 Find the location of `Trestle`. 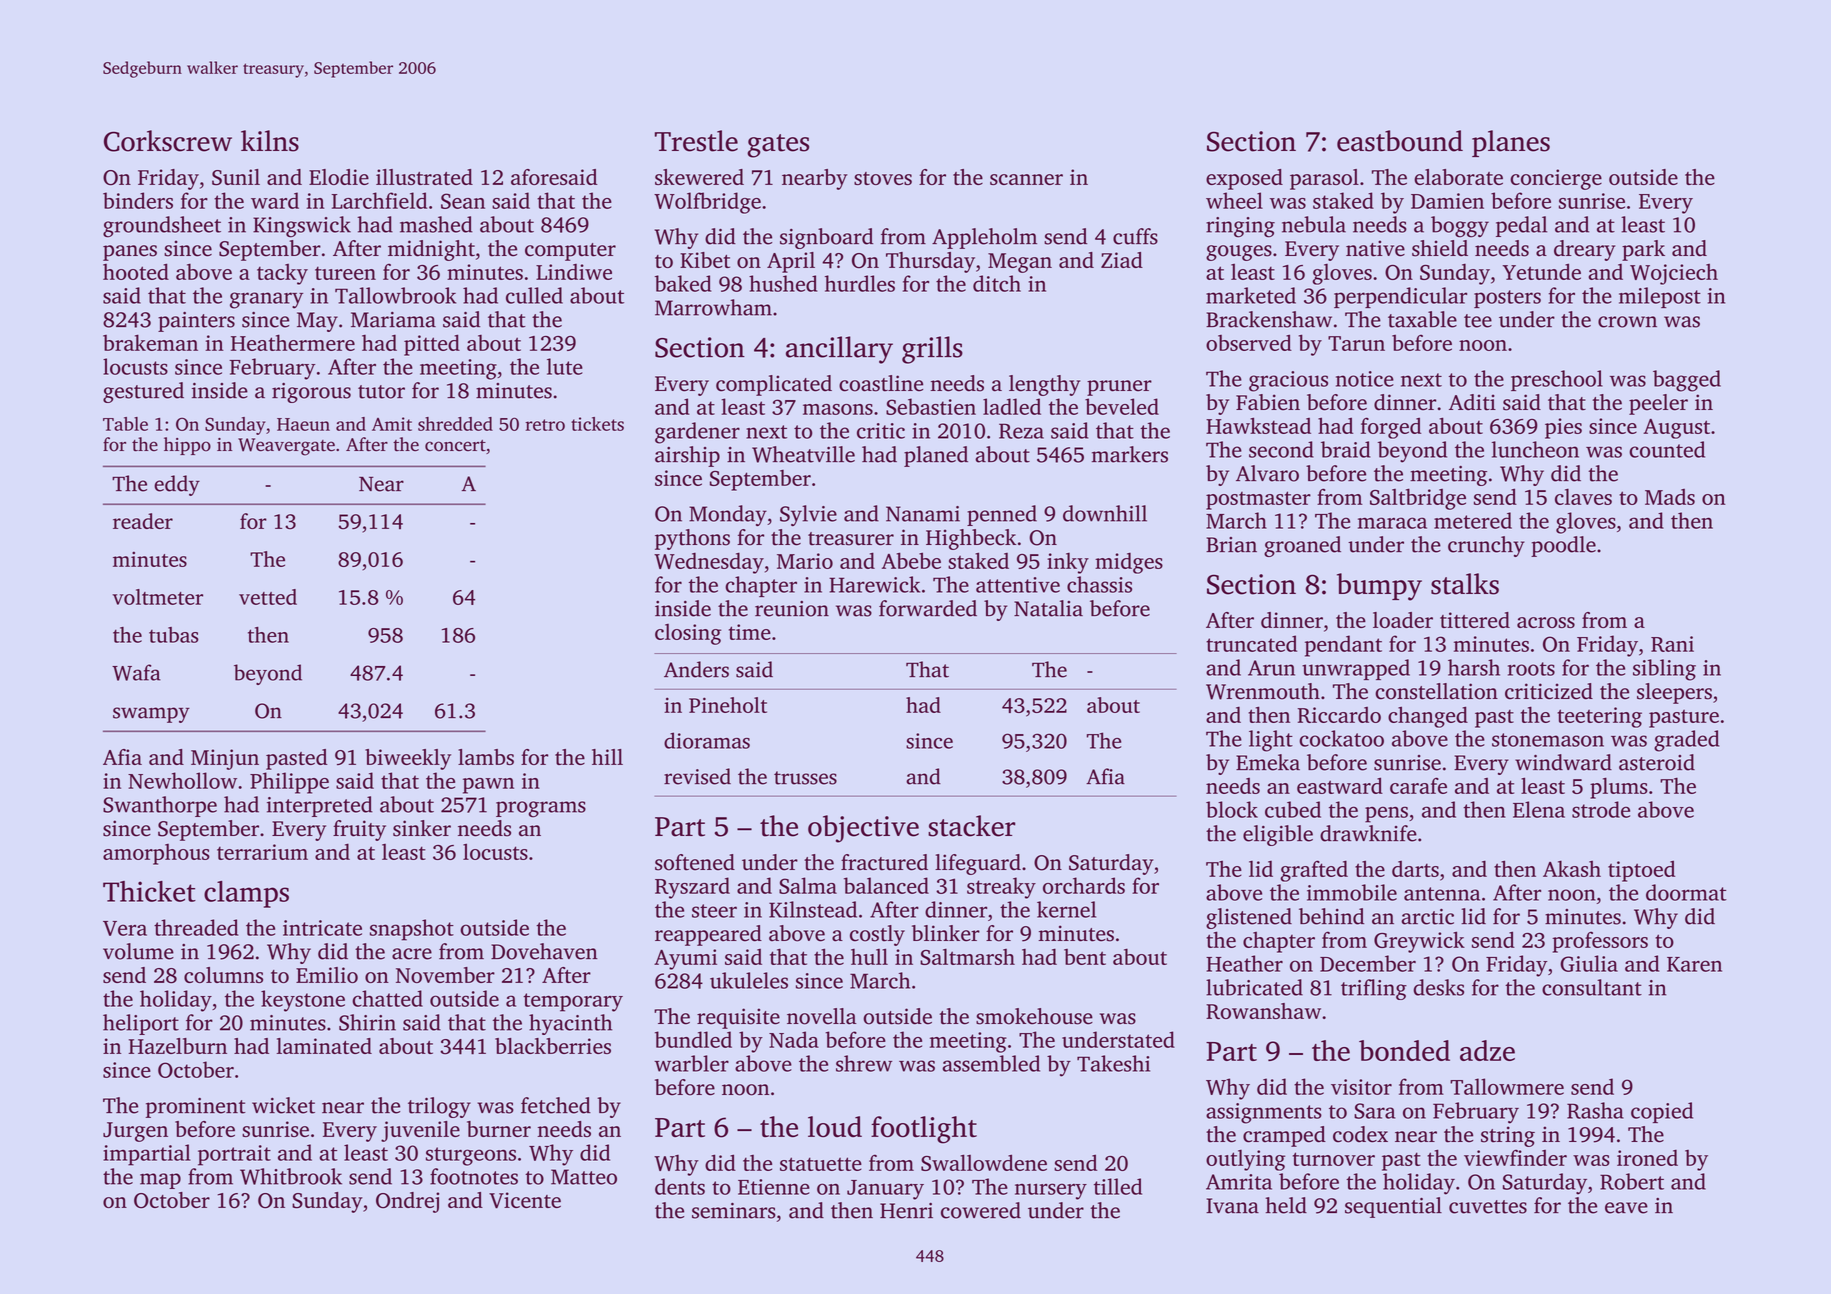

Trestle is located at coordinates (696, 141).
